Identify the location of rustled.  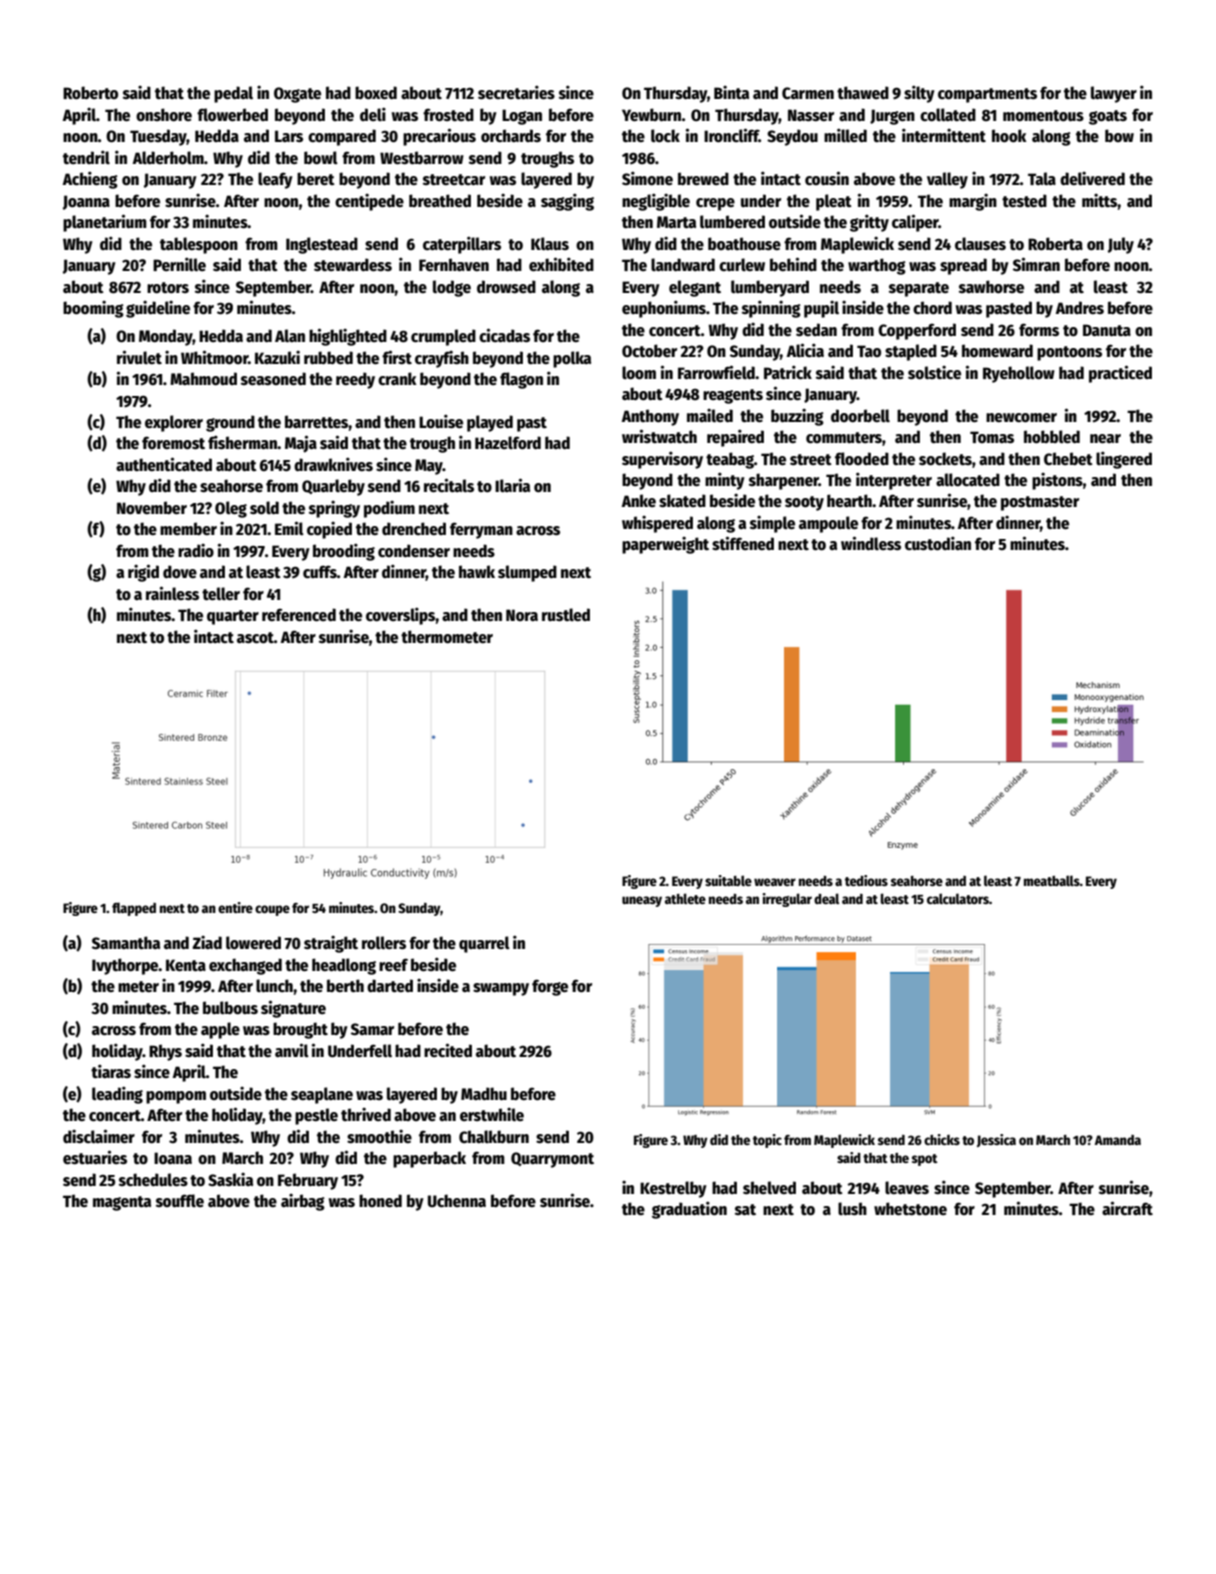
(566, 614).
